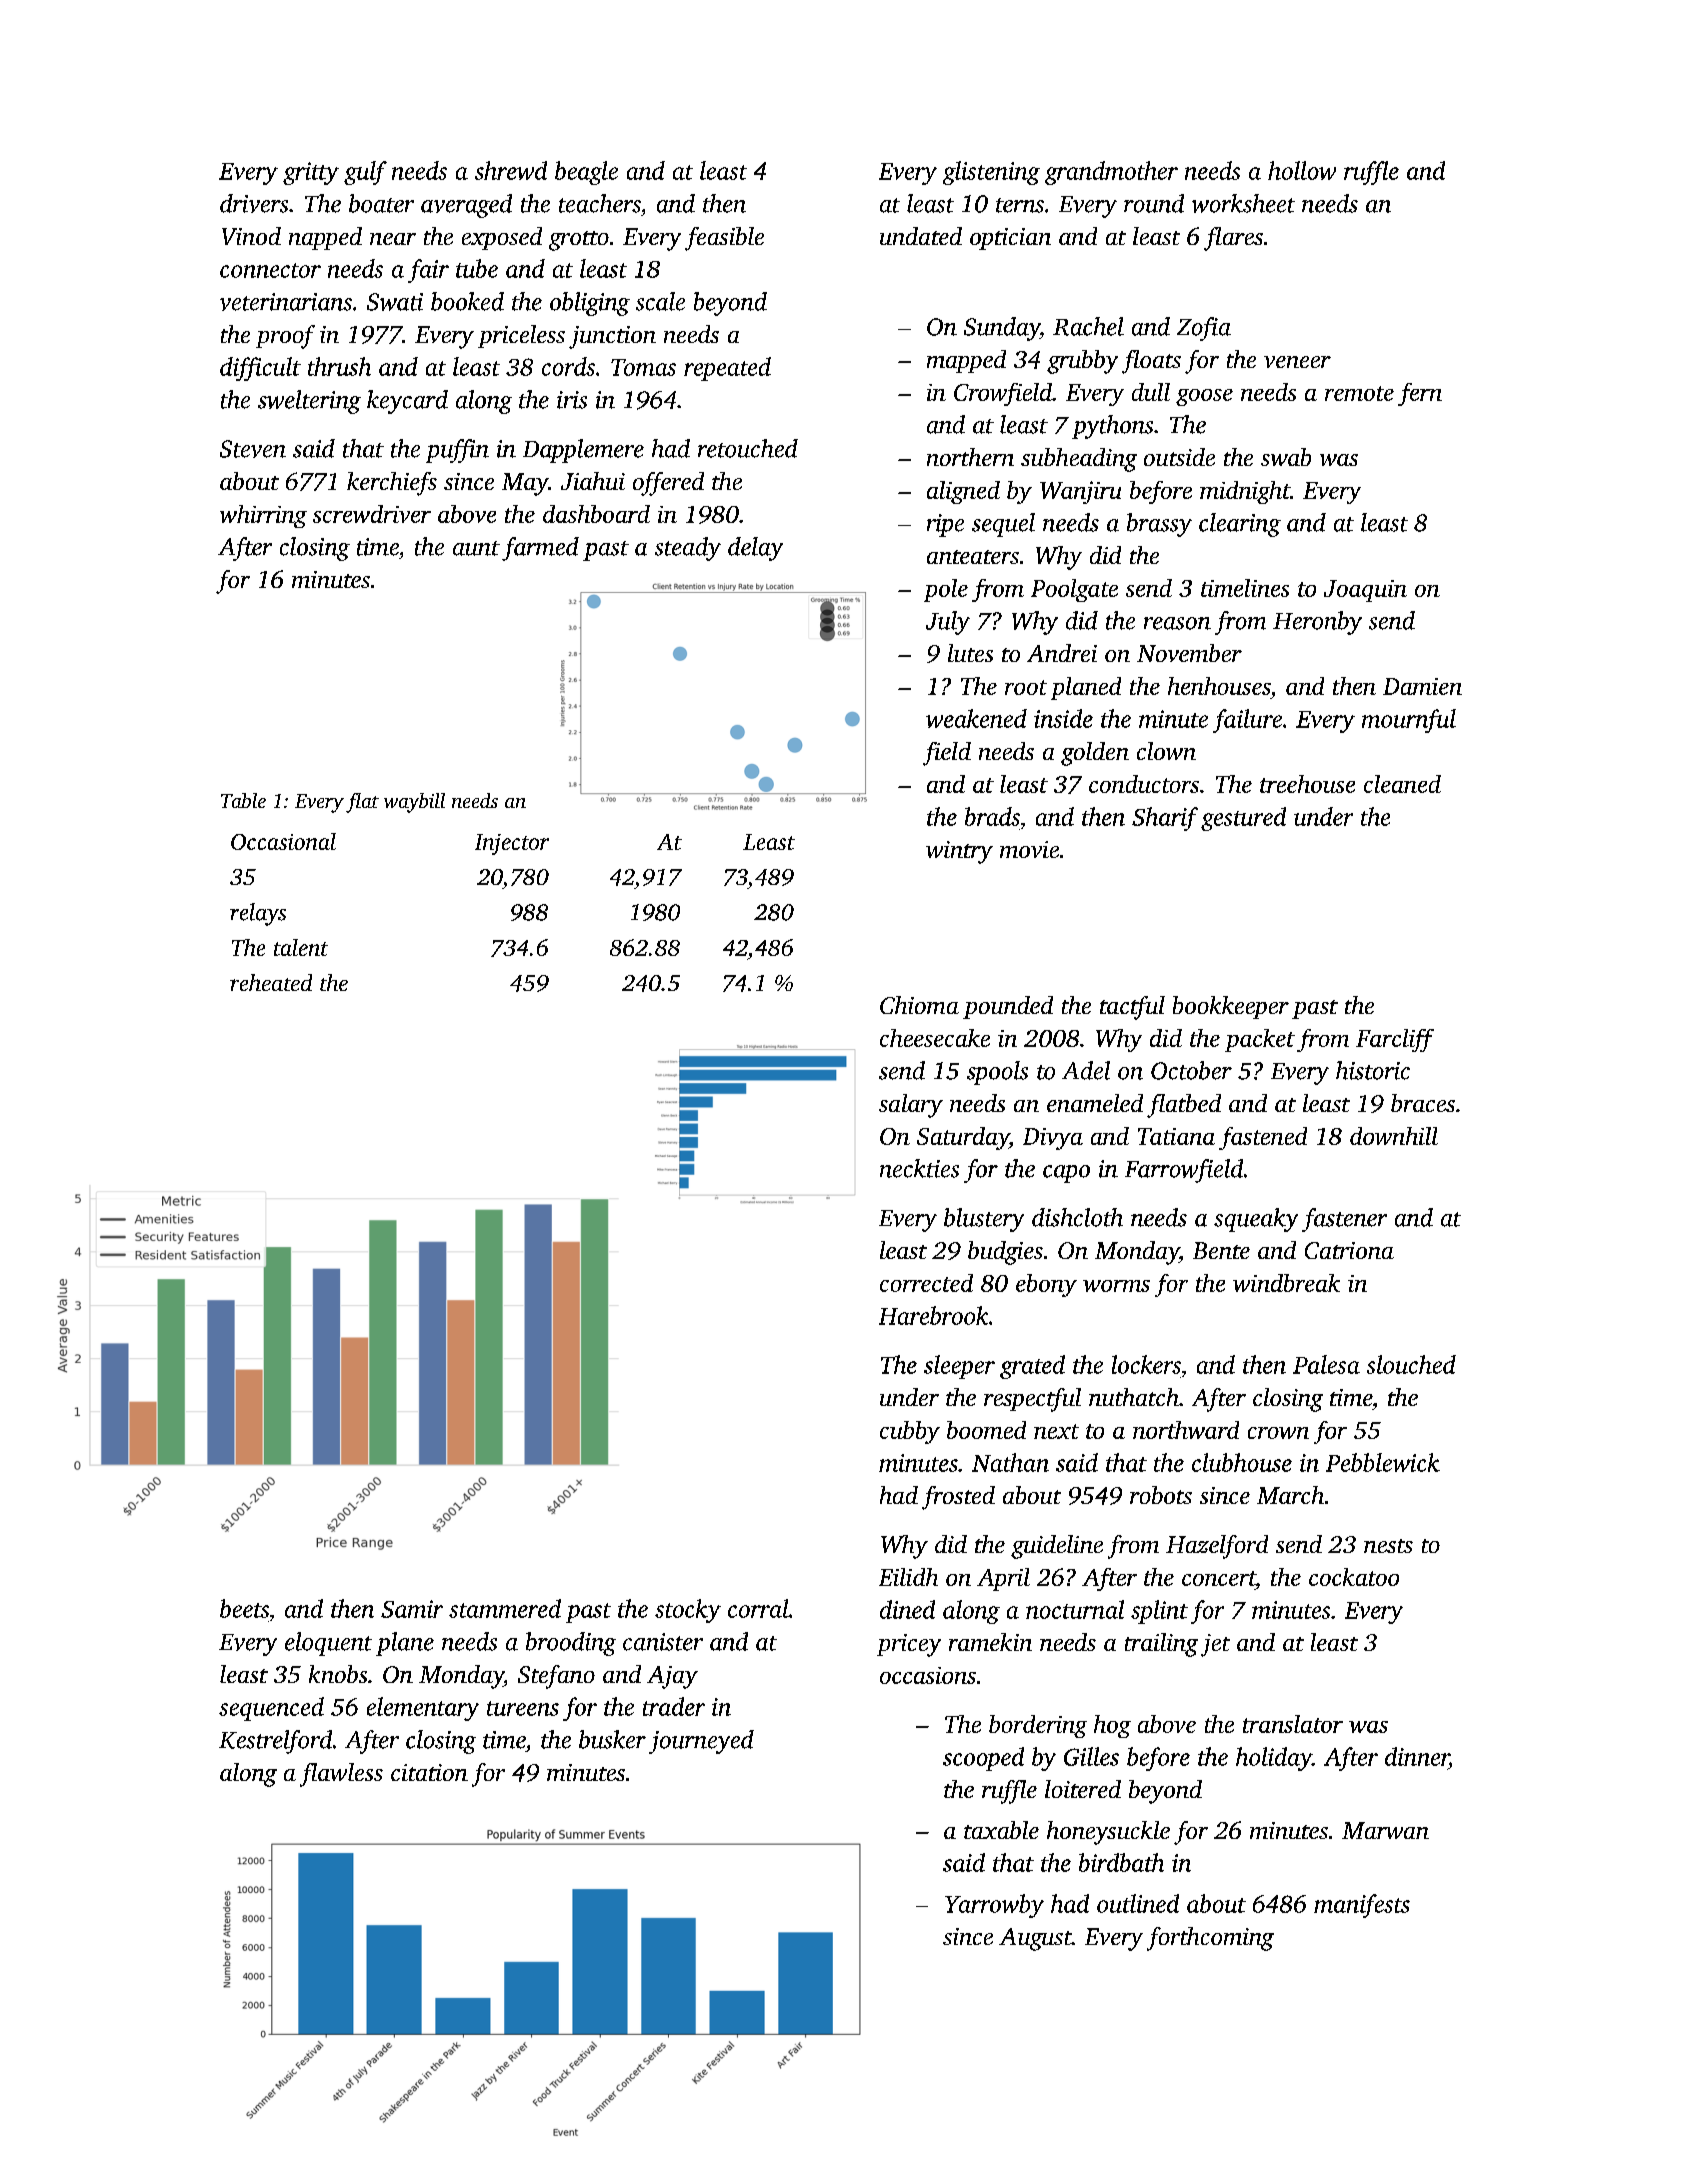 The width and height of the screenshot is (1683, 2178). Describe the element at coordinates (1029, 849) in the screenshot. I see `movie` at that location.
